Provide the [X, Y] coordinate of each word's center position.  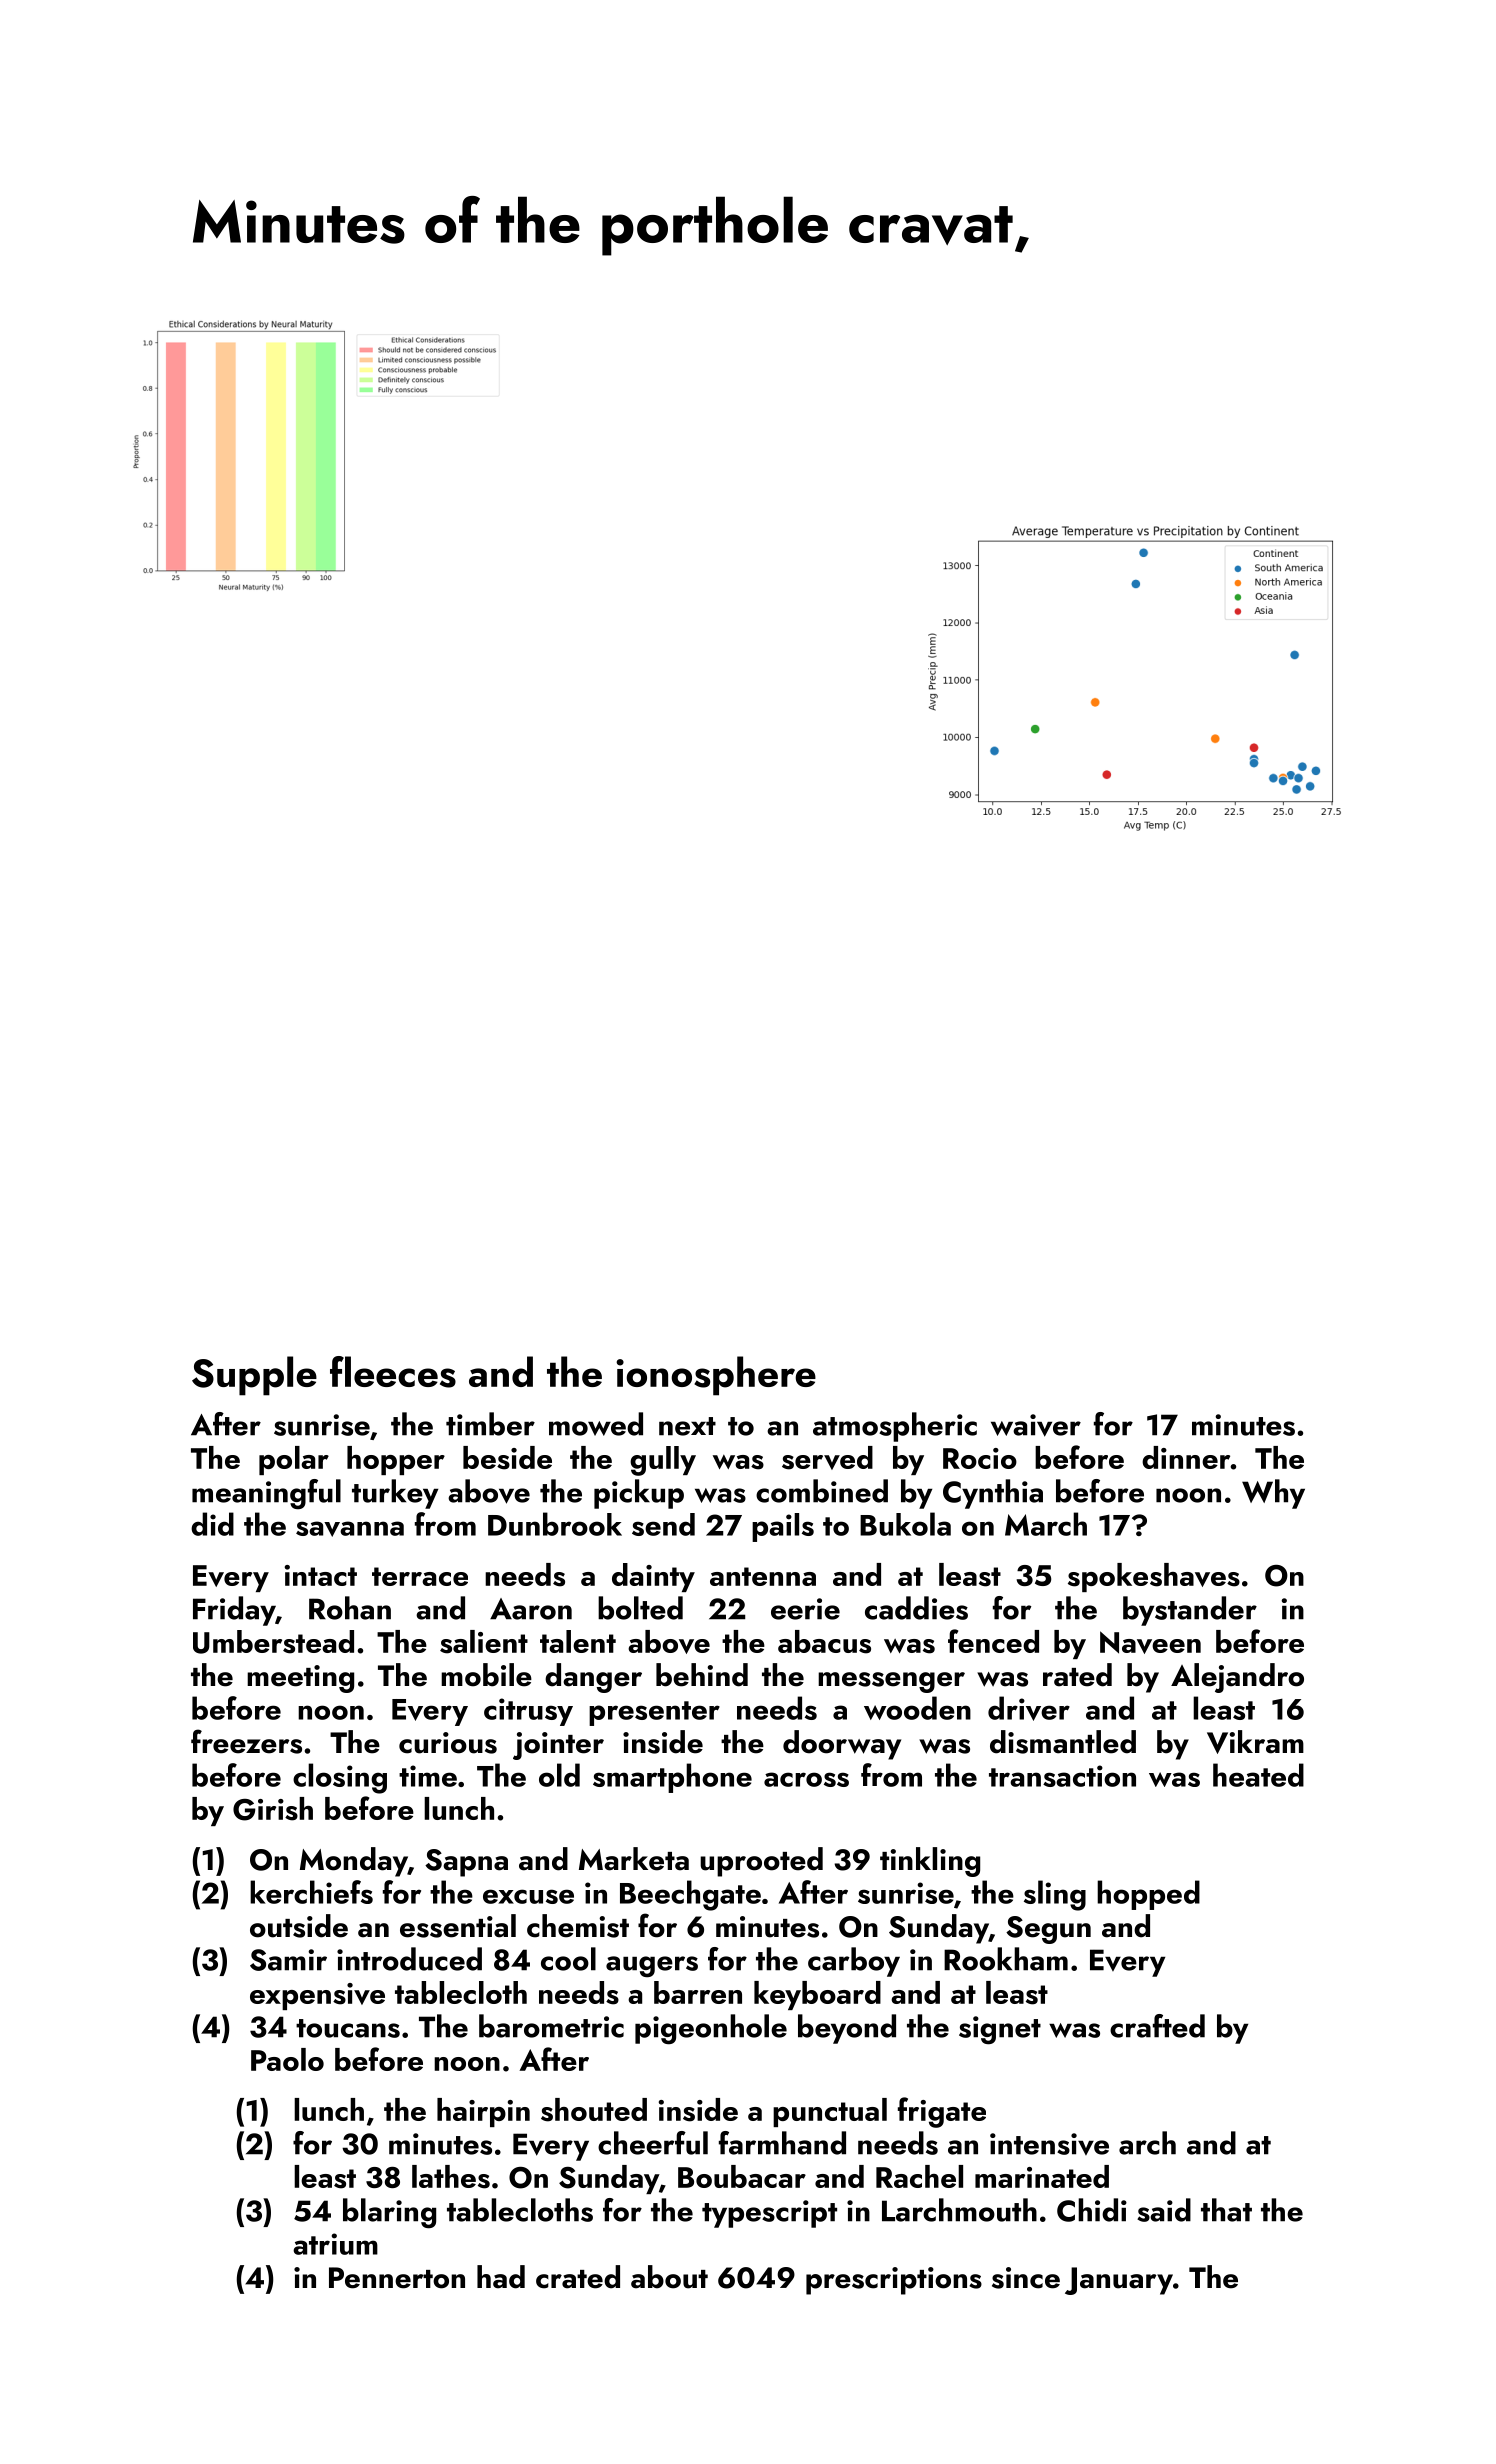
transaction [1062, 1776]
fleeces [393, 1372]
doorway [842, 1745]
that [1226, 2210]
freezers [246, 1741]
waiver [1036, 1425]
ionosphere [716, 1376]
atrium [335, 2244]
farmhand [782, 2143]
